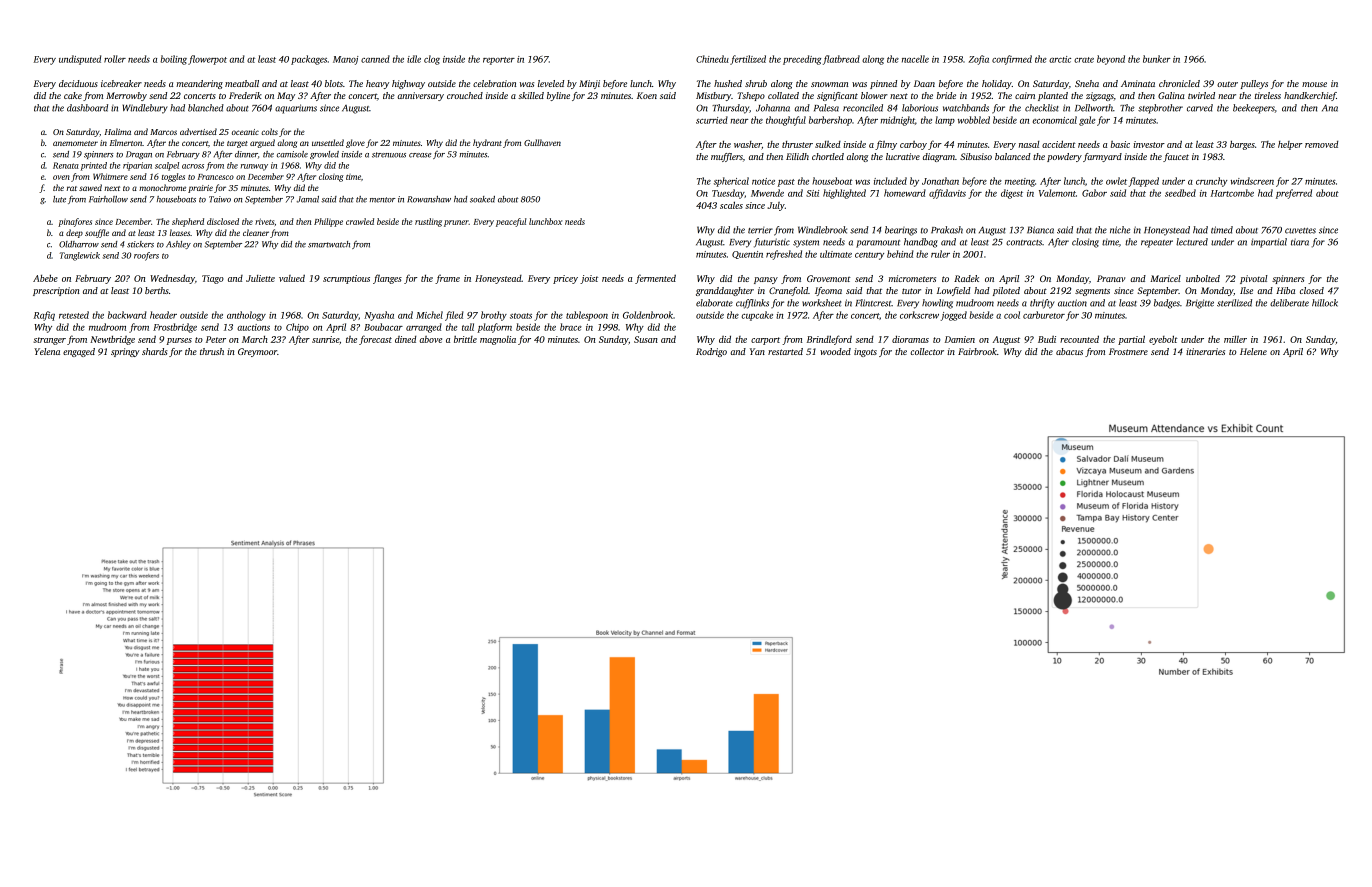 This page has width=1372, height=887. I want to click on canned, so click(375, 59).
